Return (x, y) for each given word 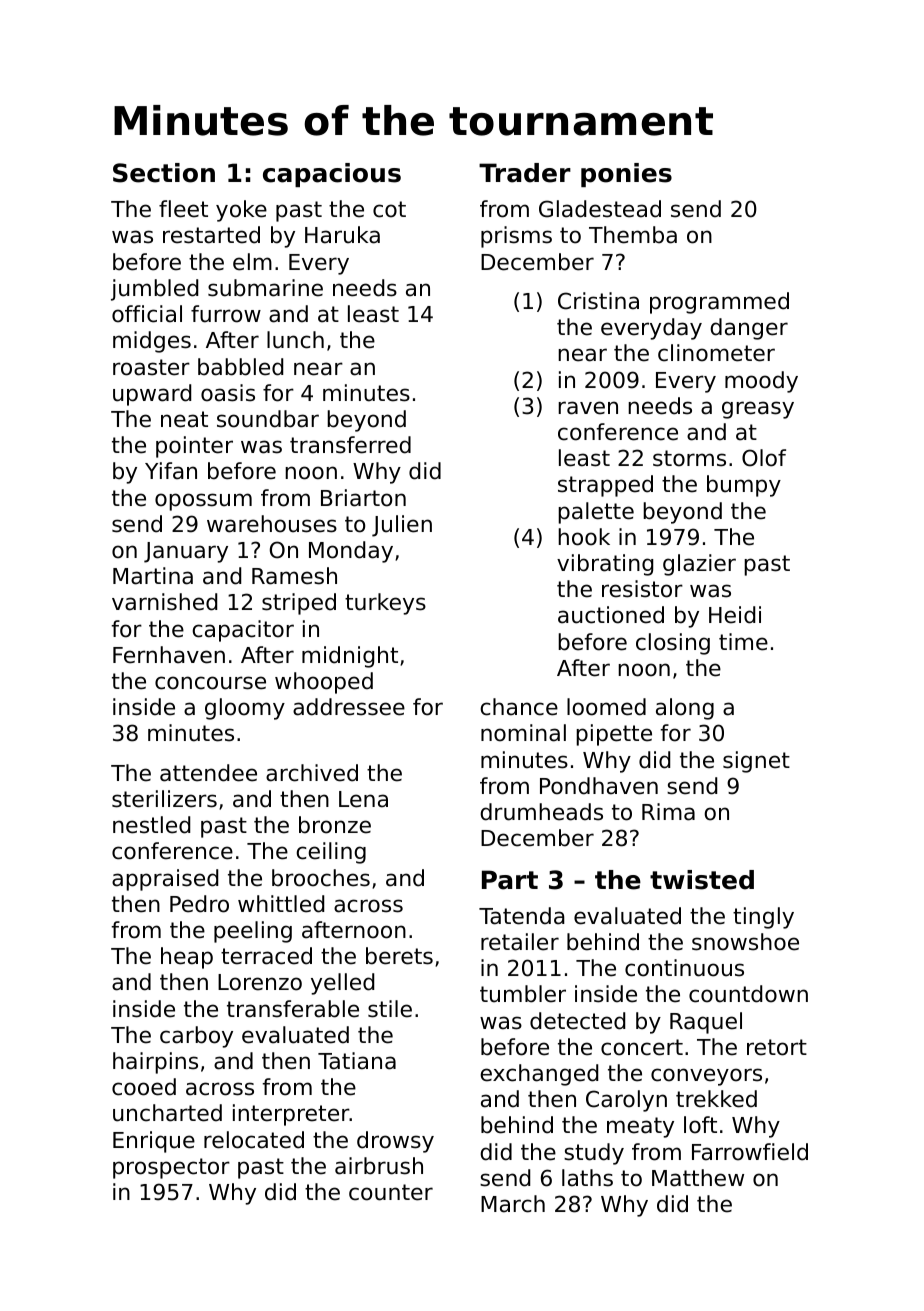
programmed (719, 303)
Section (164, 173)
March (513, 1204)
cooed (144, 1087)
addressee (349, 707)
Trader (525, 173)
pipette (614, 735)
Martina (153, 576)
